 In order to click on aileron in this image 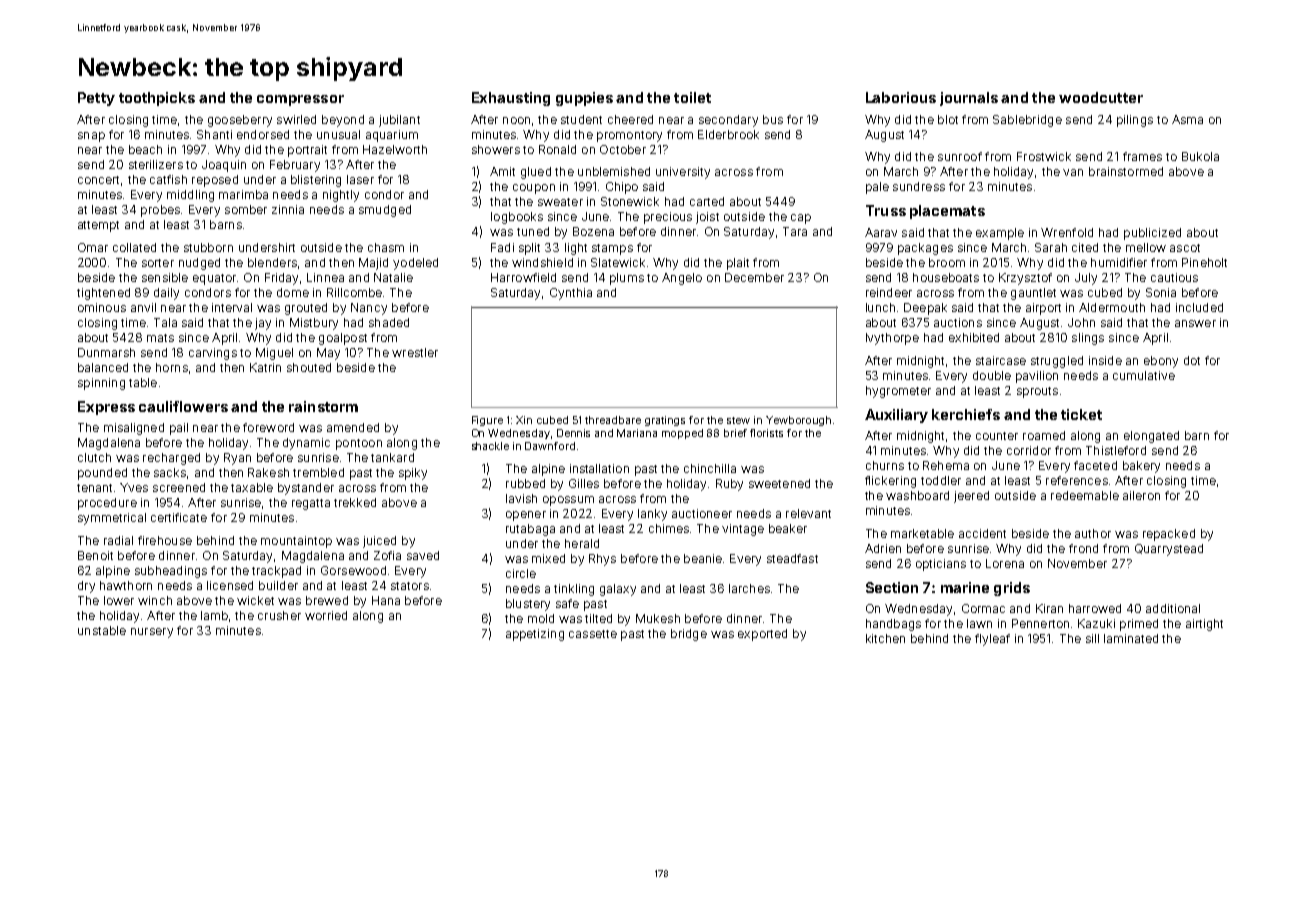, I will do `click(1141, 495)`.
